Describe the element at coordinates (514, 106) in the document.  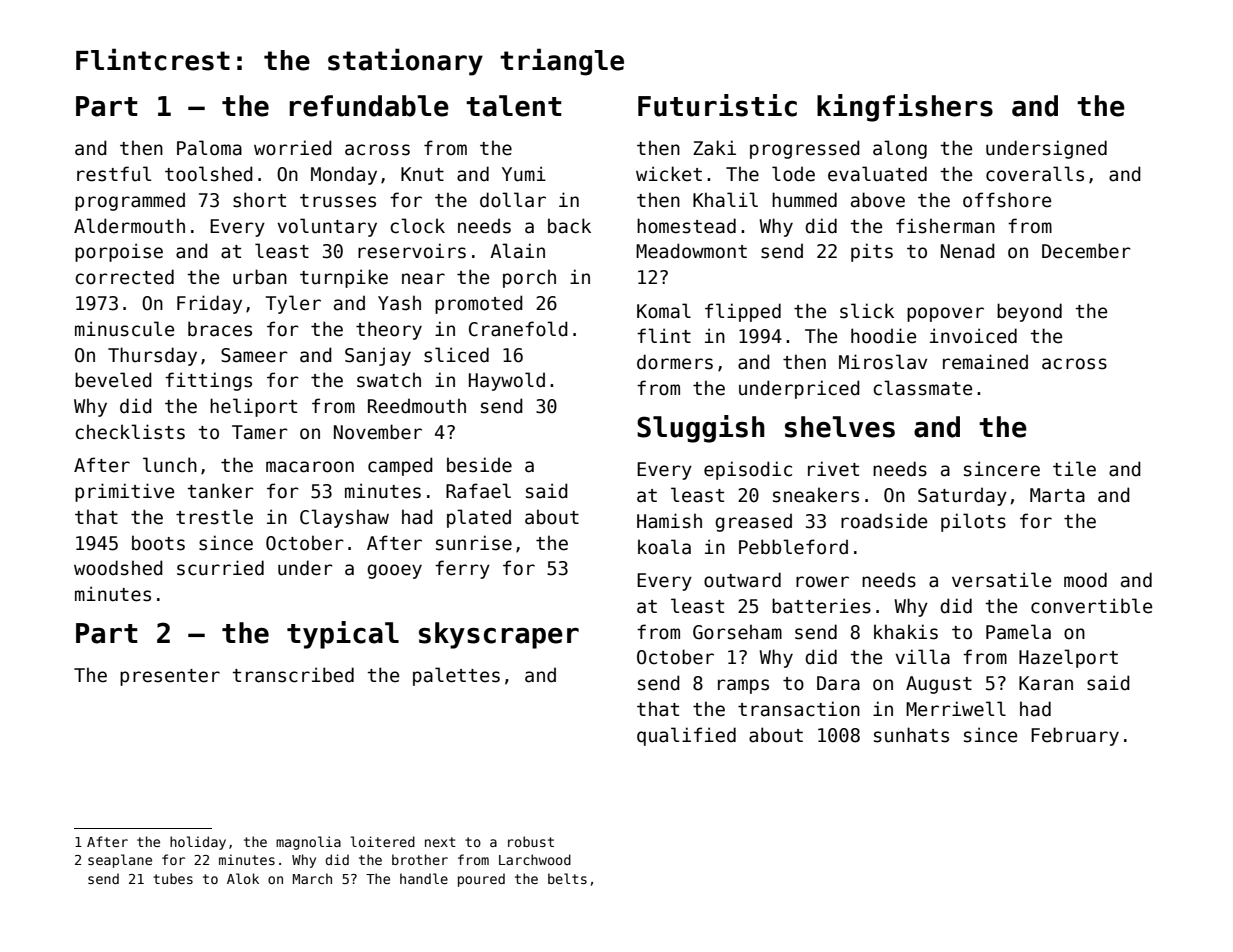
I see `talent` at that location.
